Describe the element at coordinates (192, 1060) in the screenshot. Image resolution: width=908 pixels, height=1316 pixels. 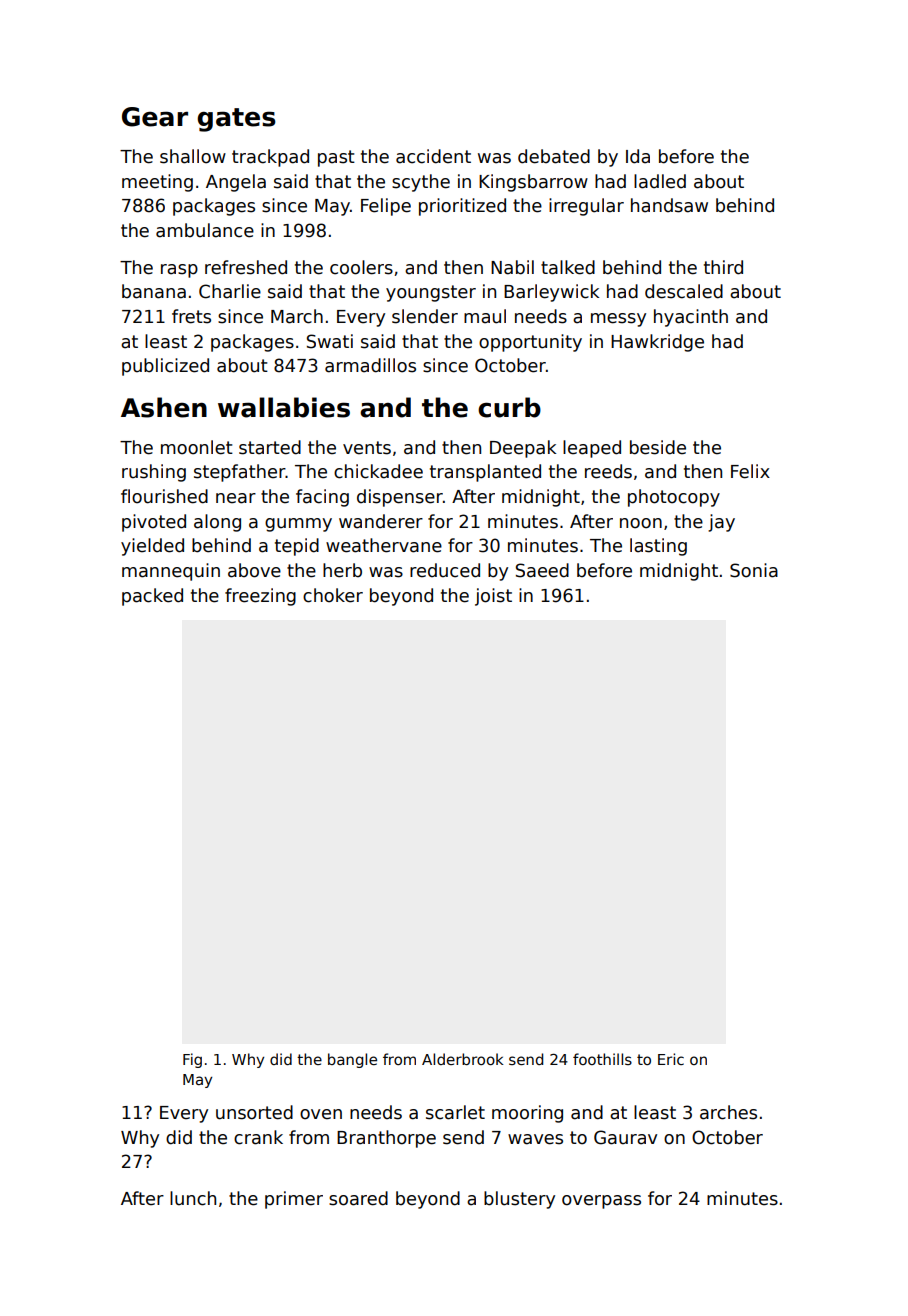
I see `Fig` at that location.
